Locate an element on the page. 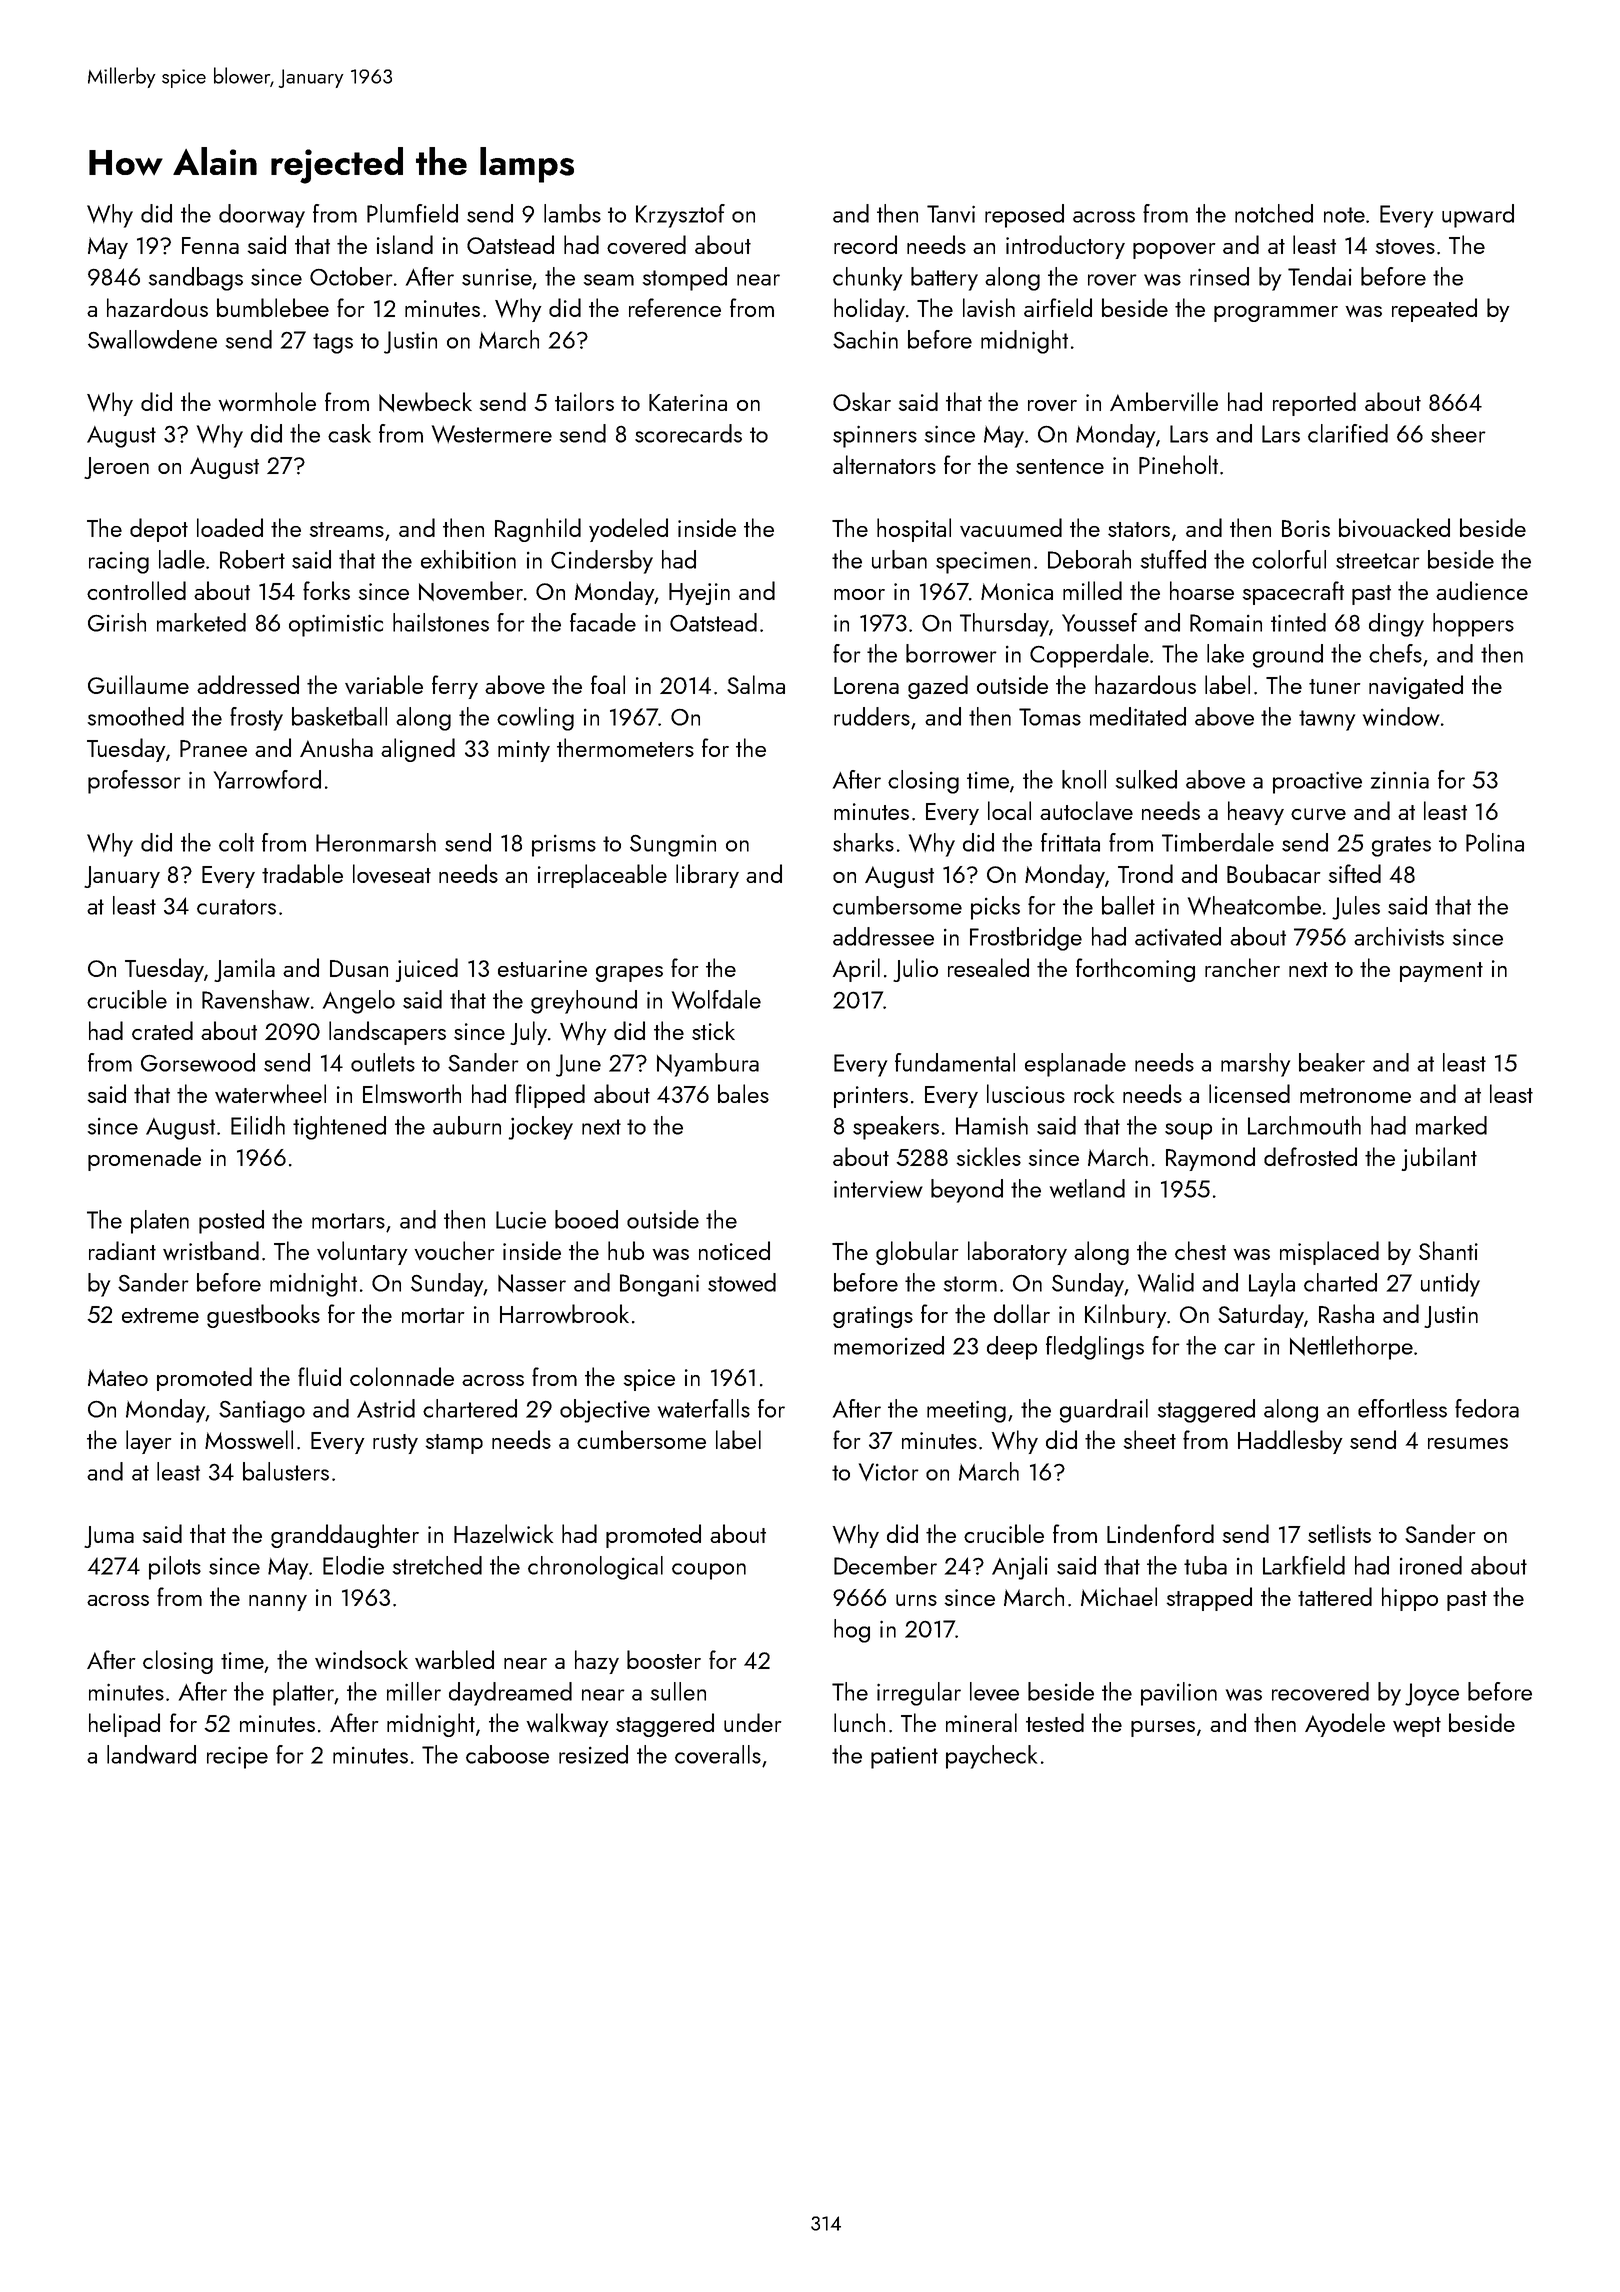 The width and height of the page is (1620, 2292). bales is located at coordinates (743, 1093).
